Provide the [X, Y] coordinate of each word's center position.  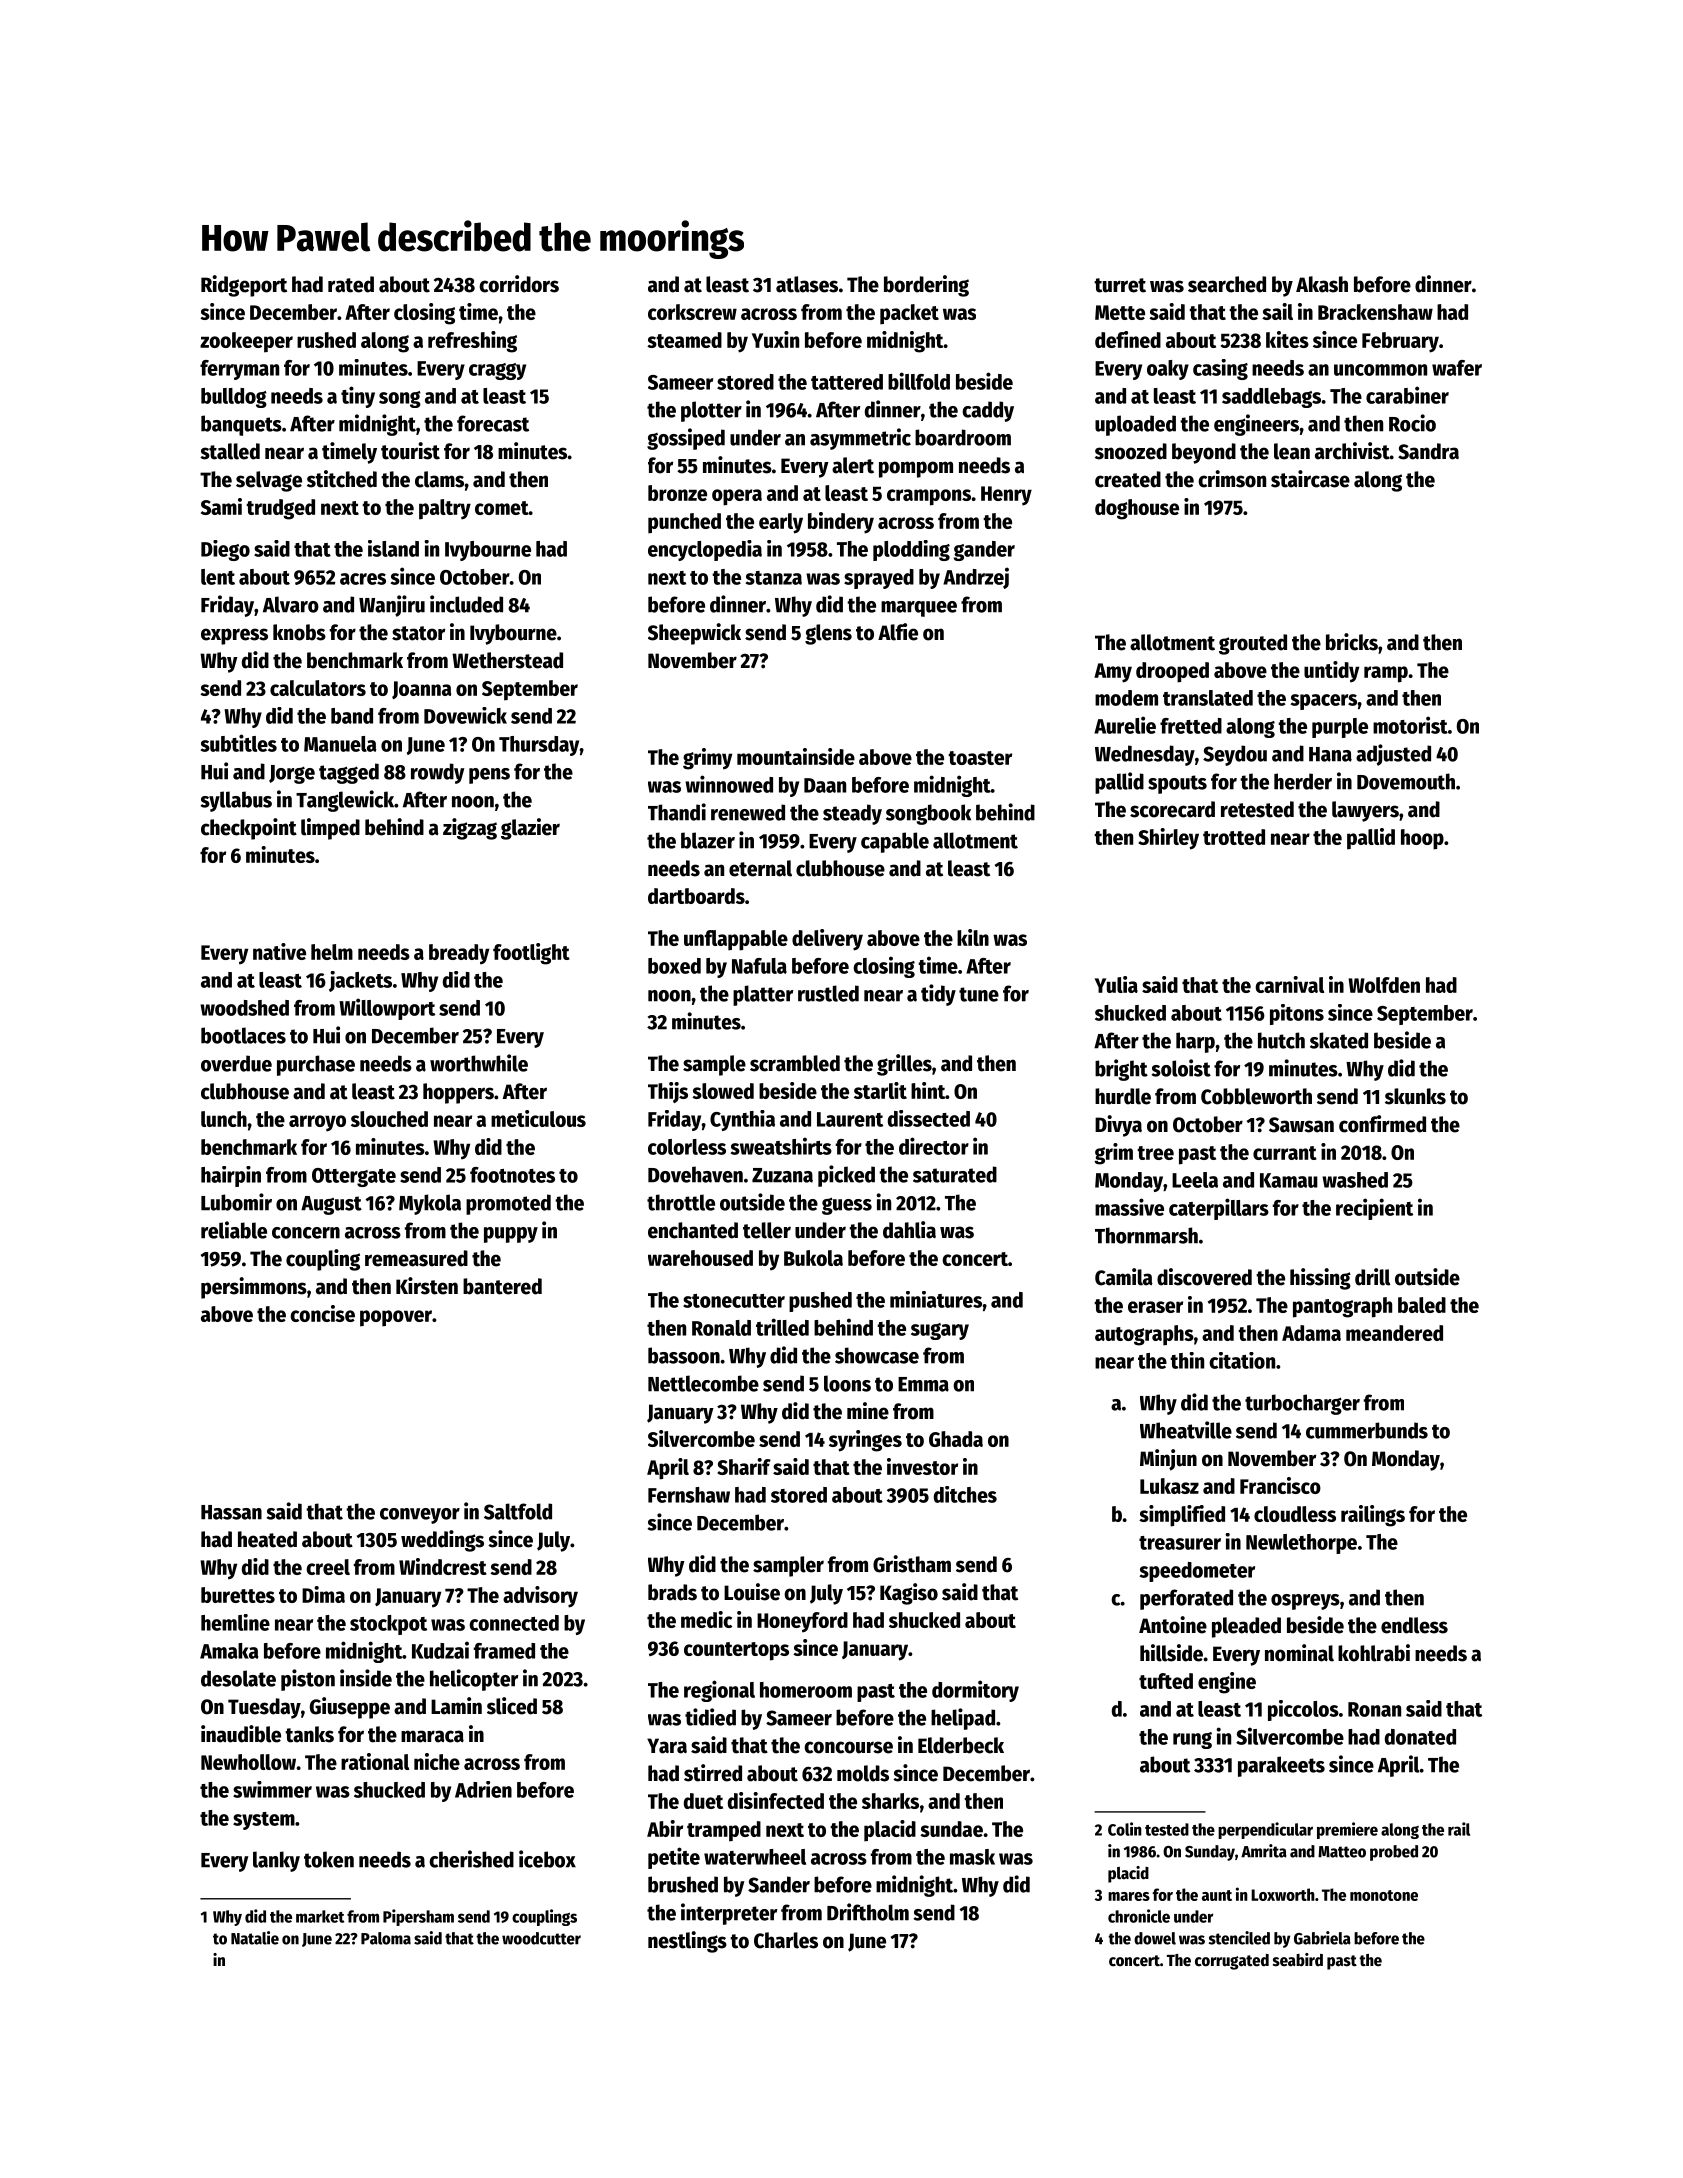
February [1400, 342]
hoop [1422, 839]
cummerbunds [1367, 1430]
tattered [847, 382]
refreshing [472, 342]
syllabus [236, 801]
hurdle [1123, 1096]
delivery [827, 940]
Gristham [912, 1564]
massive [1129, 1207]
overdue [236, 1063]
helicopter [474, 1680]
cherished [471, 1859]
